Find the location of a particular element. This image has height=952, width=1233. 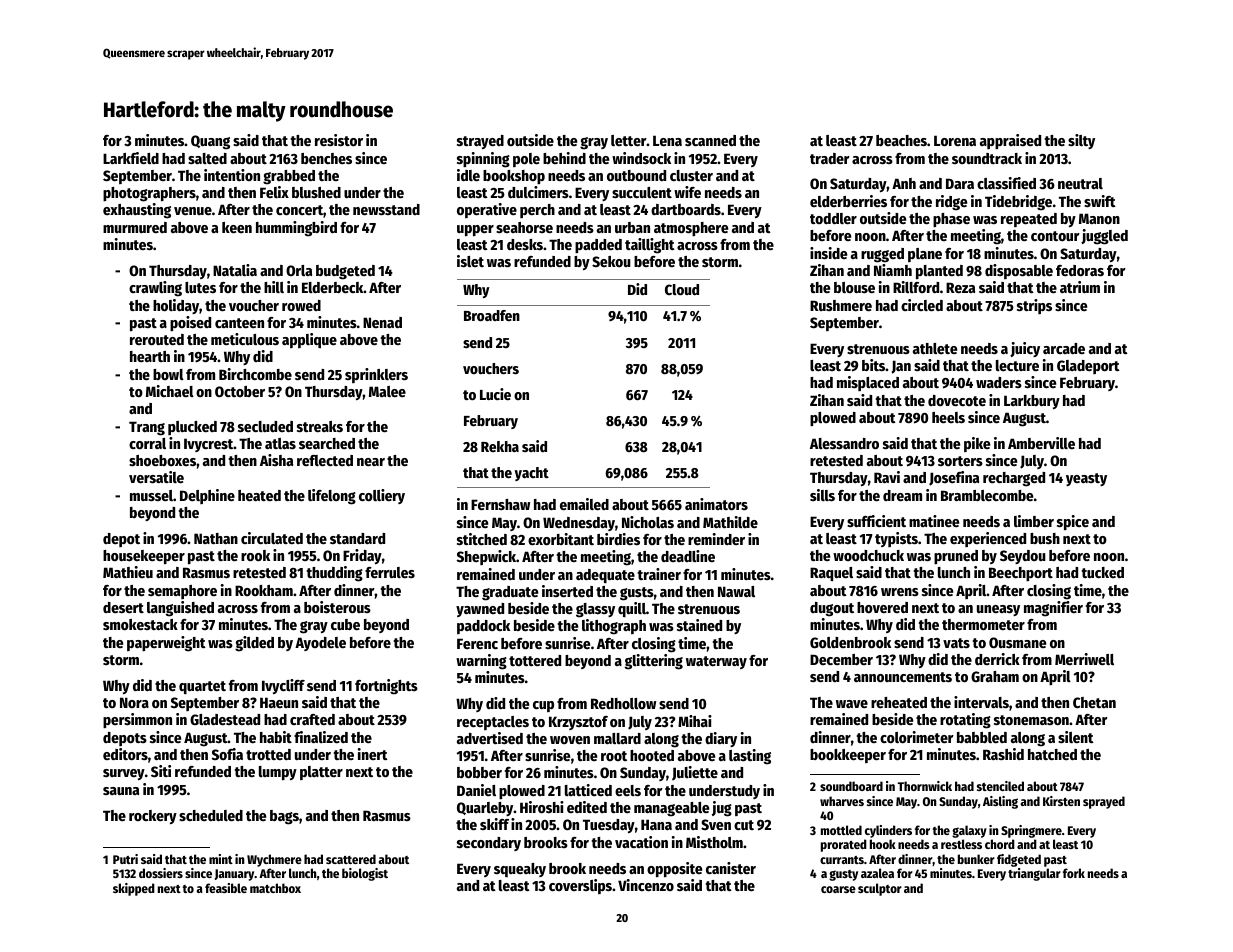

quartet is located at coordinates (202, 687).
